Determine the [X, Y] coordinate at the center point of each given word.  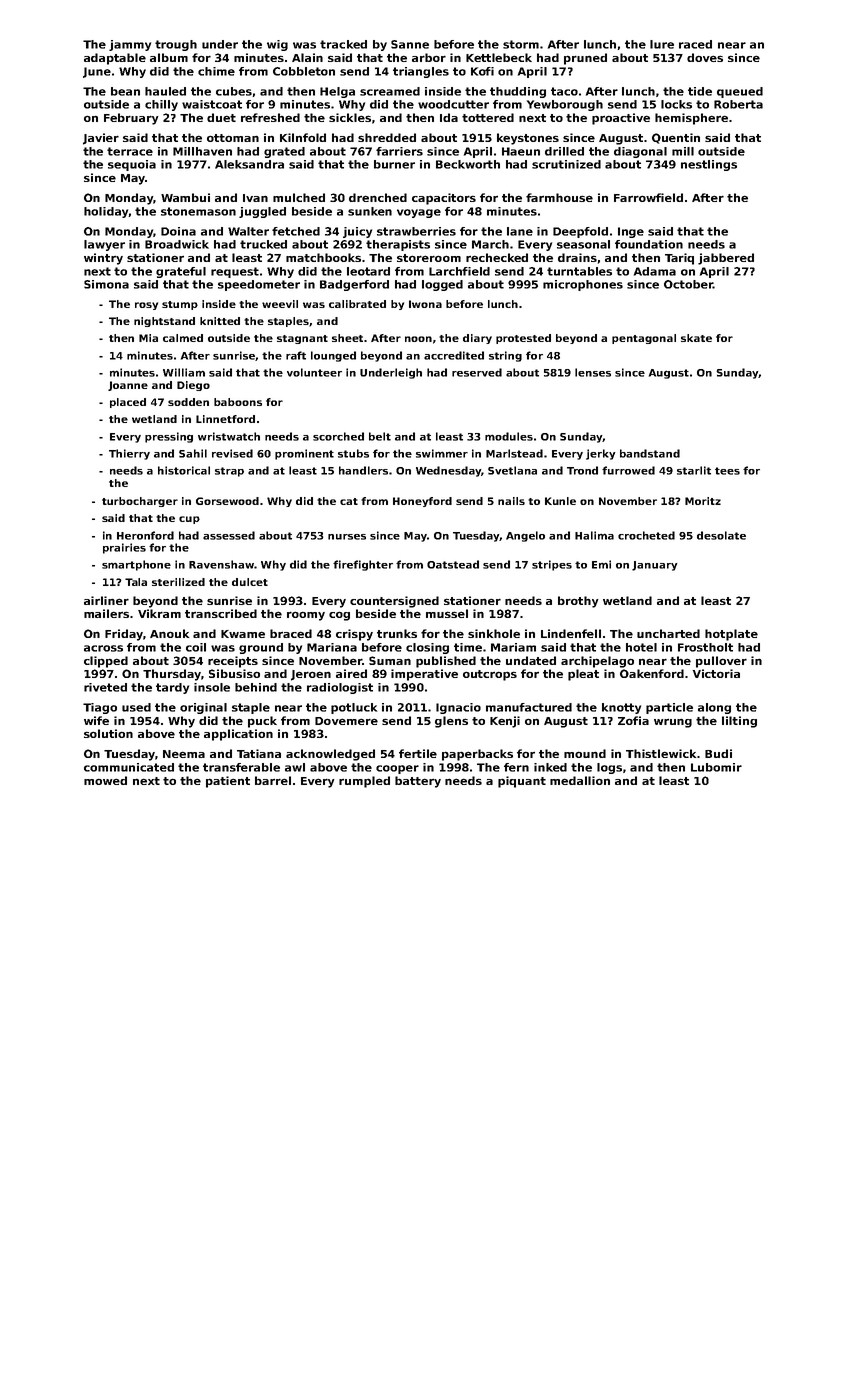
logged [442, 285]
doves [705, 57]
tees [727, 471]
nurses [347, 537]
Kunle [560, 501]
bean [125, 91]
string [505, 356]
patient [228, 782]
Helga [337, 92]
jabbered [726, 259]
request [235, 272]
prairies [124, 548]
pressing [169, 437]
